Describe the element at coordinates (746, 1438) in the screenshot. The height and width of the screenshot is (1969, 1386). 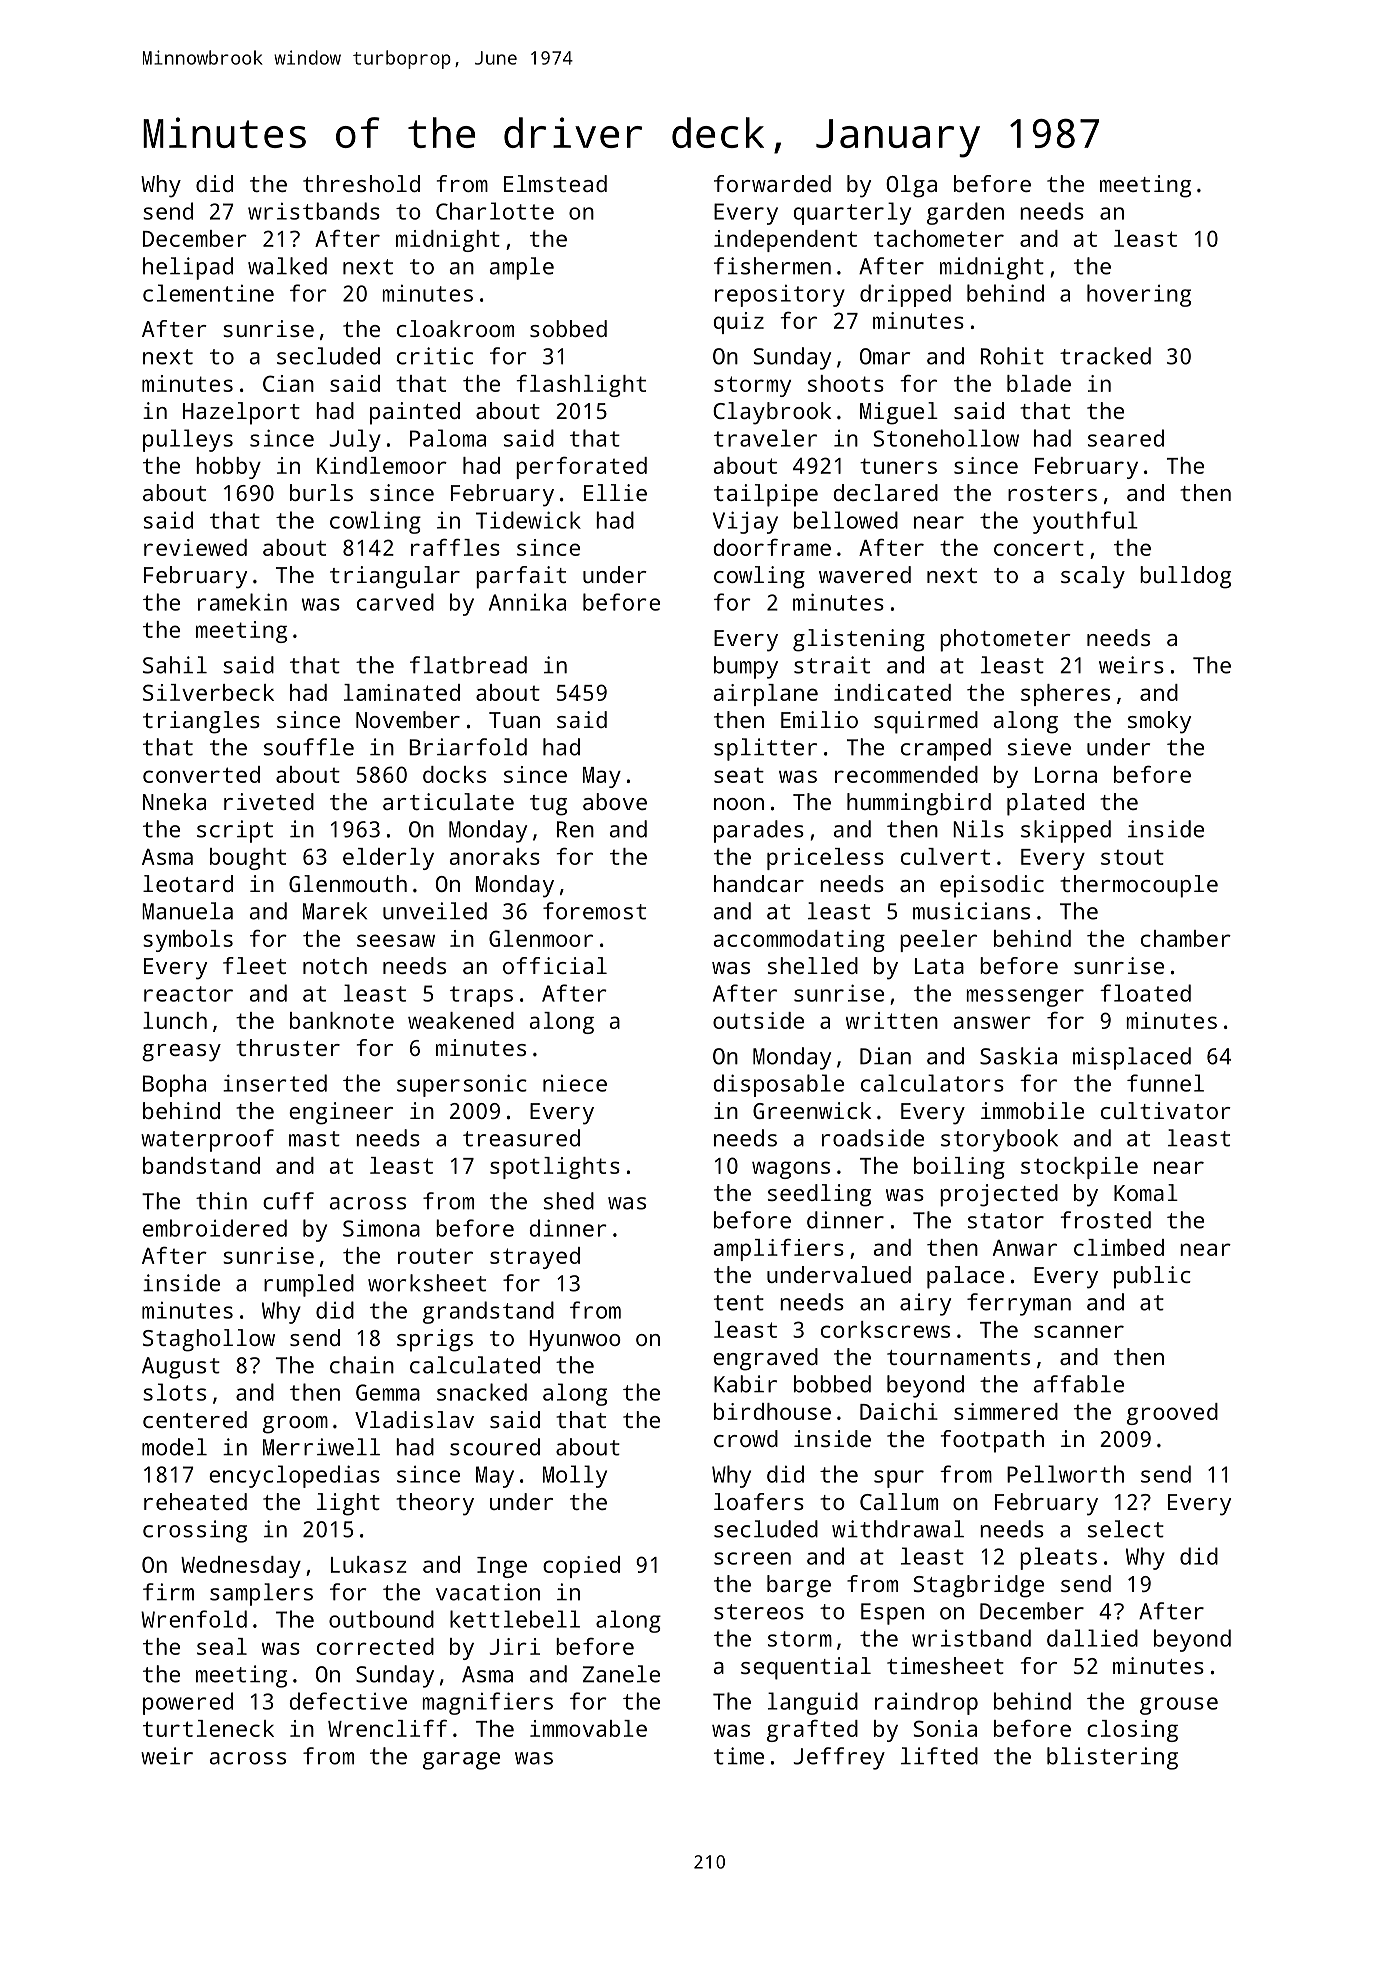
I see `crowd` at that location.
